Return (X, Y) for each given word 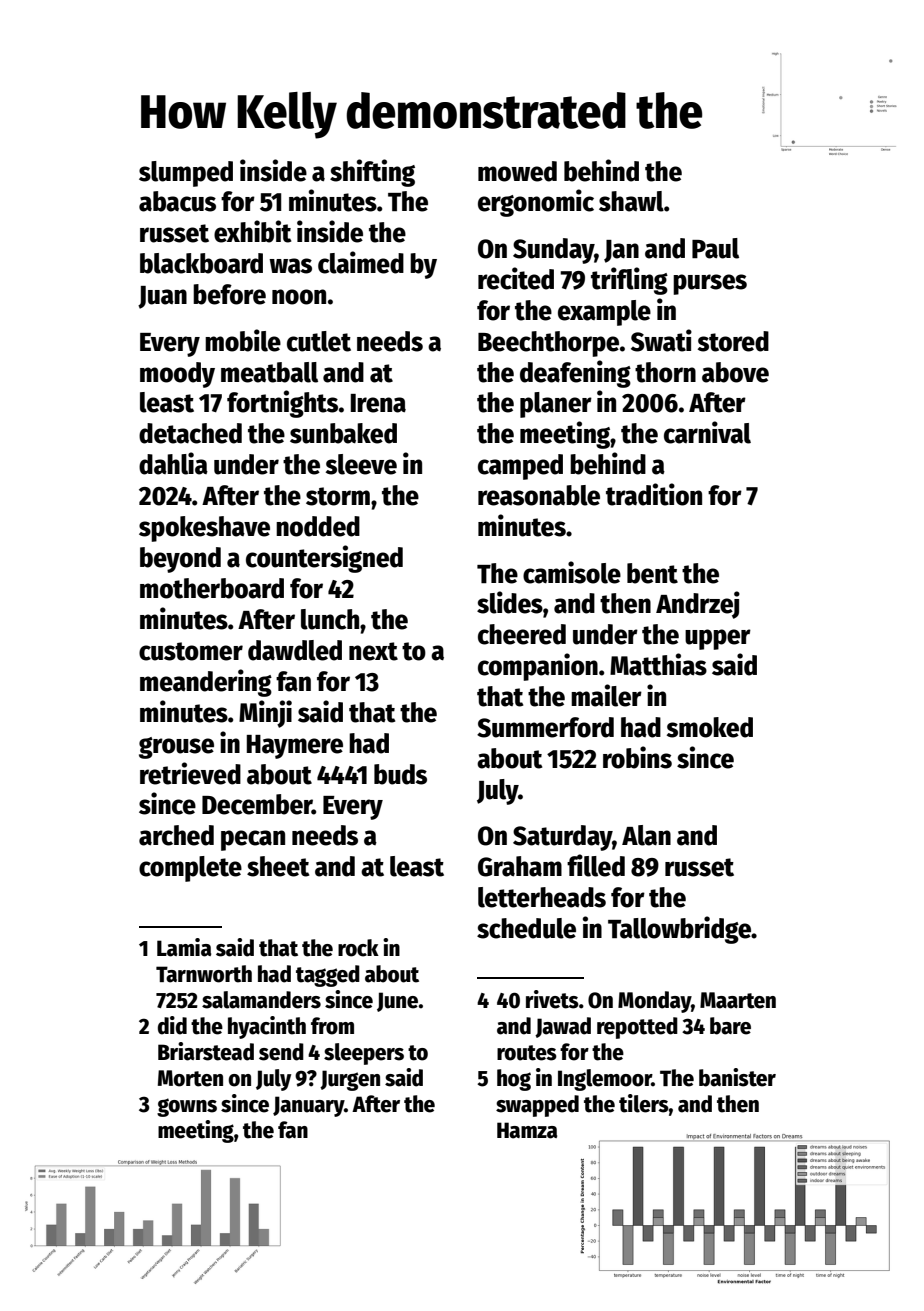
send (281, 1052)
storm (338, 496)
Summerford (545, 727)
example (604, 313)
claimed (361, 262)
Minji (265, 714)
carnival (707, 432)
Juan (162, 297)
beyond (180, 560)
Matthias (658, 664)
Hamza (527, 1130)
